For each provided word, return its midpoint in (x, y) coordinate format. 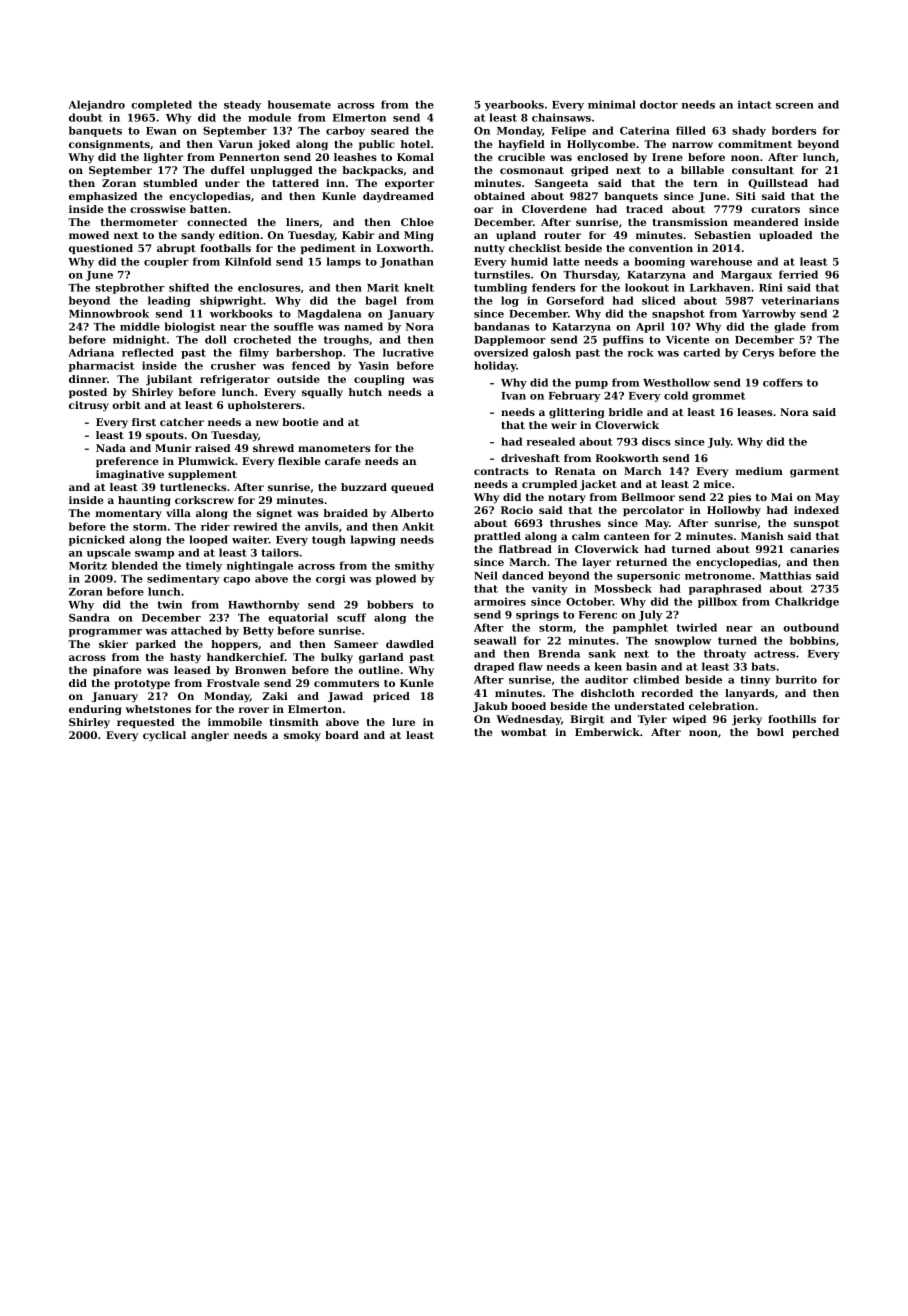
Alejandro (96, 105)
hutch (365, 392)
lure (403, 722)
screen (795, 106)
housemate (299, 104)
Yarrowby (769, 314)
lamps (343, 262)
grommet (719, 397)
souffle (293, 326)
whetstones (158, 709)
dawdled (410, 644)
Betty (258, 632)
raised (213, 448)
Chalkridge (807, 602)
